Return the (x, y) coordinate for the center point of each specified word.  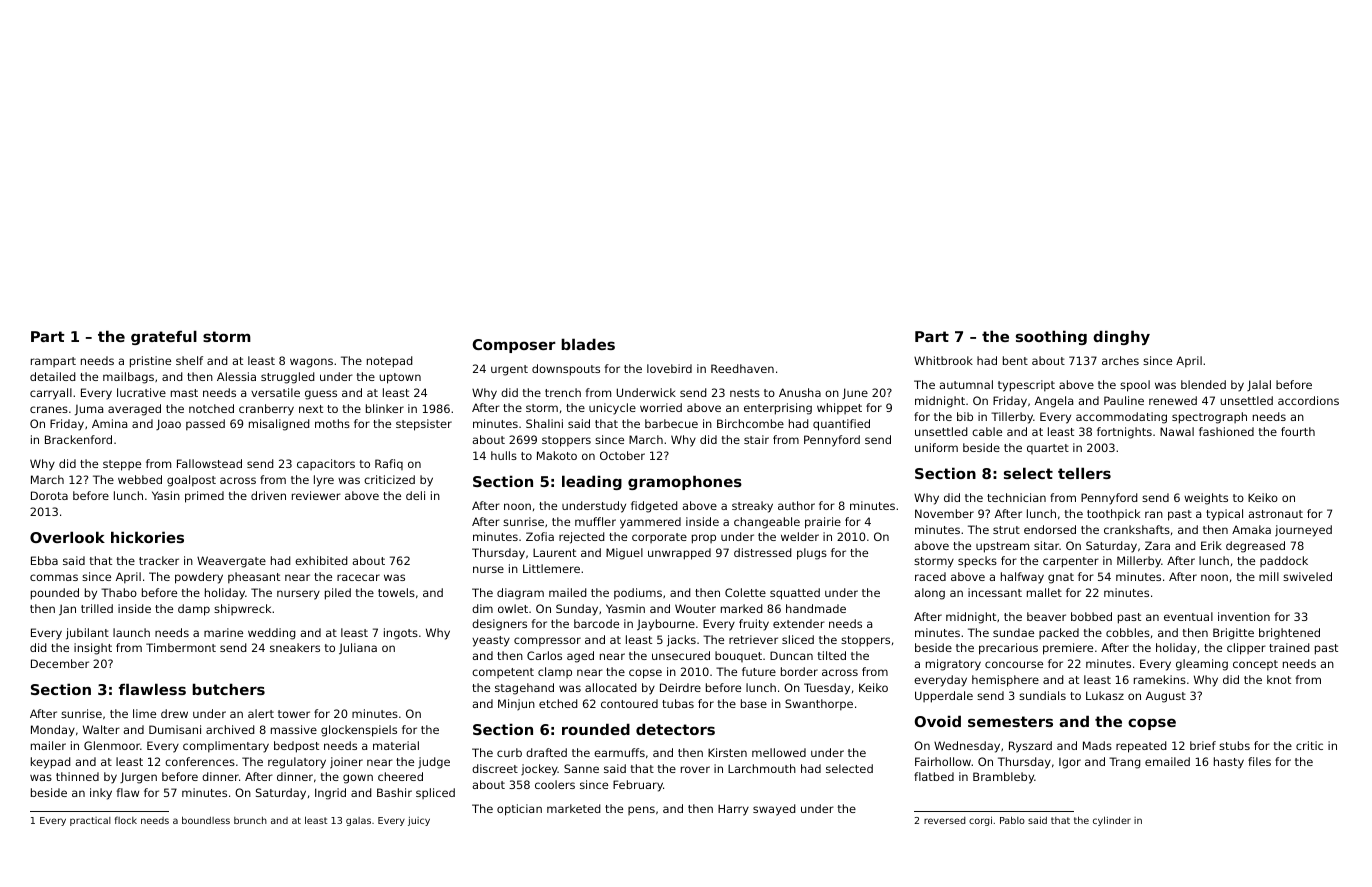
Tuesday (827, 689)
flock (126, 820)
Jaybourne (666, 625)
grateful (164, 337)
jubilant (87, 634)
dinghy (1121, 337)
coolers (555, 784)
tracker (159, 560)
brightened (1289, 634)
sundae (1013, 632)
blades (588, 344)
